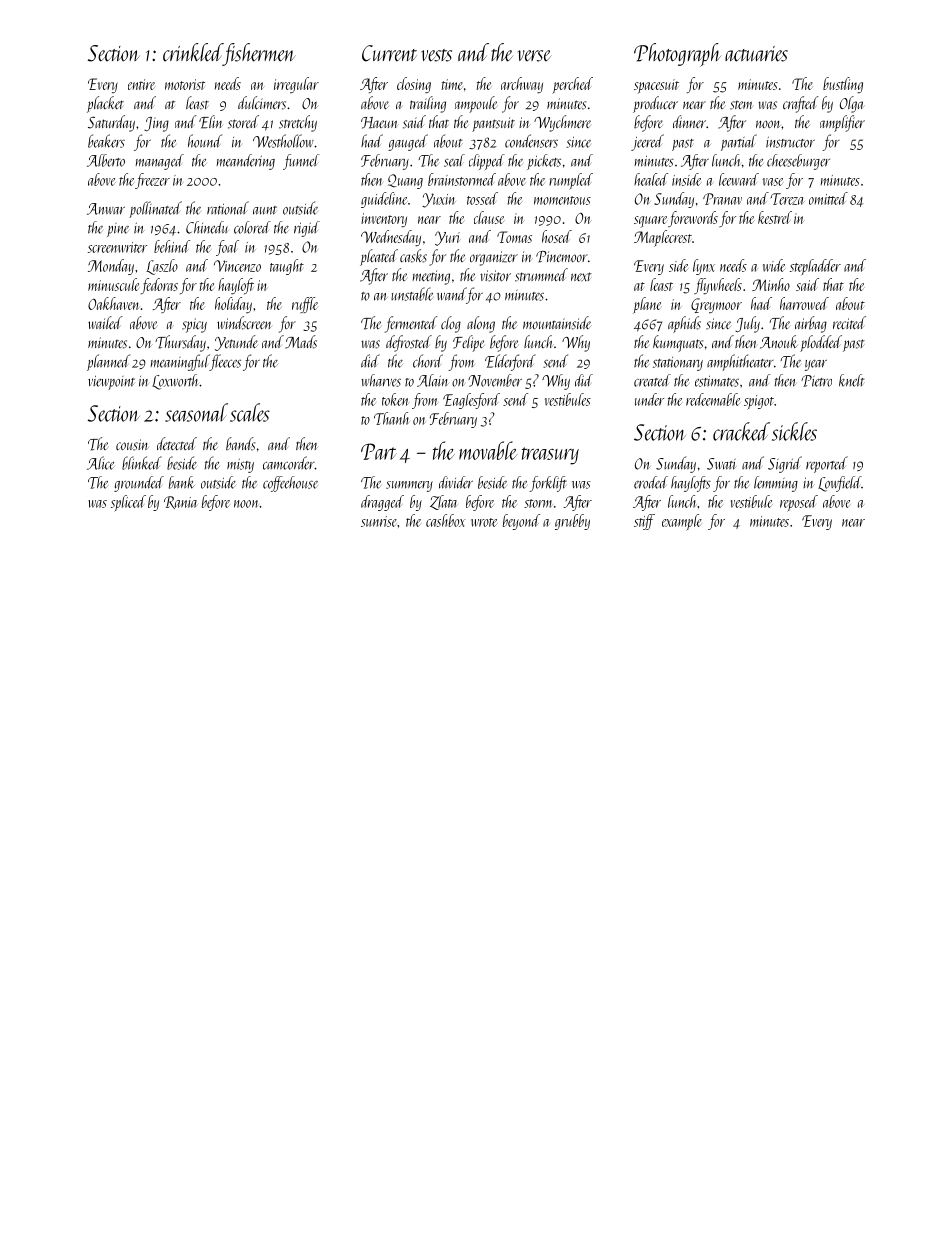 The height and width of the image is (1233, 952). What do you see at coordinates (828, 198) in the image?
I see `omitted` at bounding box center [828, 198].
